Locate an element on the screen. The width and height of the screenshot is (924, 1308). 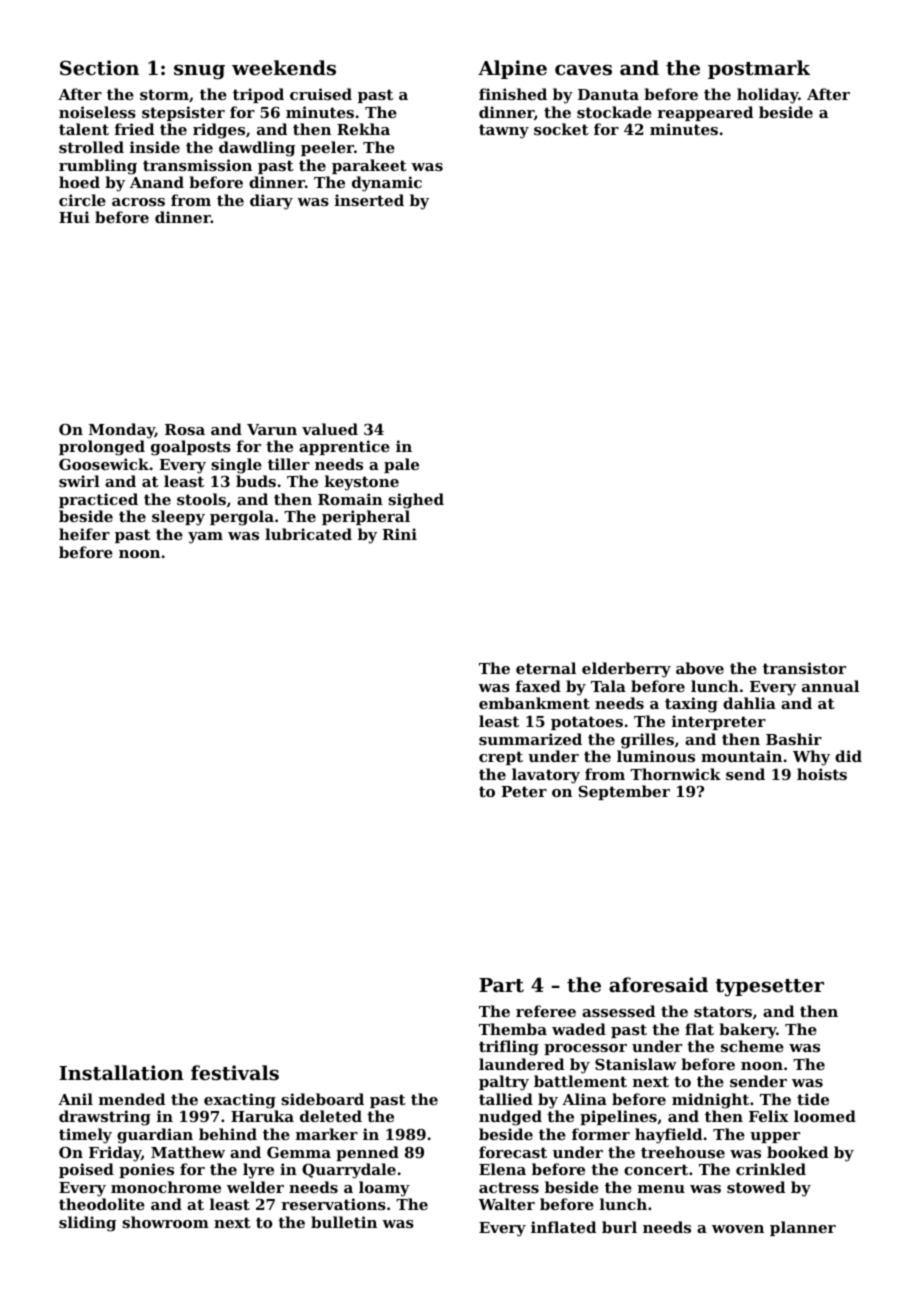
annual is located at coordinates (830, 686).
